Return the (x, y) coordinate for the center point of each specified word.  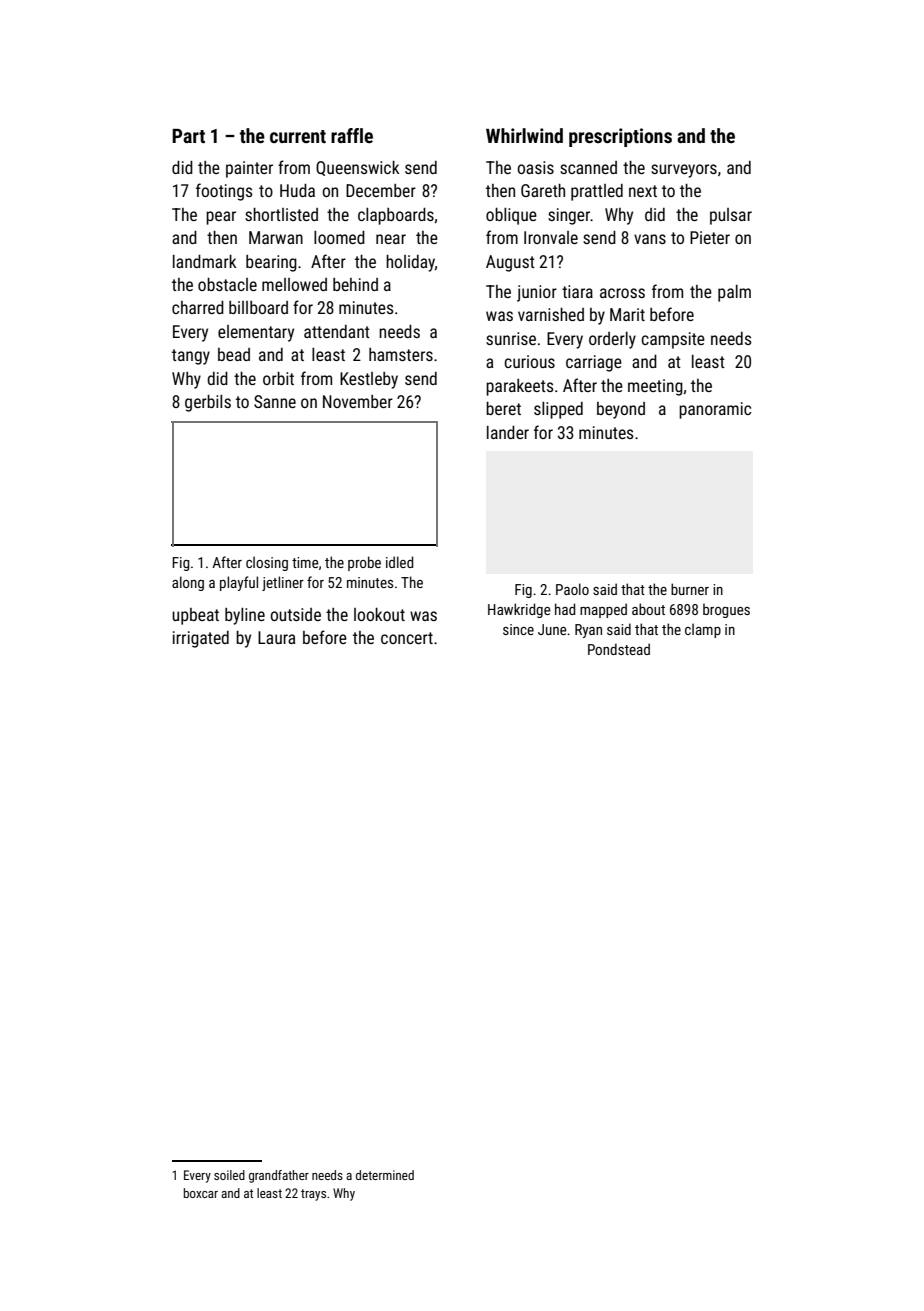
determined (385, 1175)
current (298, 136)
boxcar (201, 1193)
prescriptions (620, 137)
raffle (352, 135)
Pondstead (619, 649)
